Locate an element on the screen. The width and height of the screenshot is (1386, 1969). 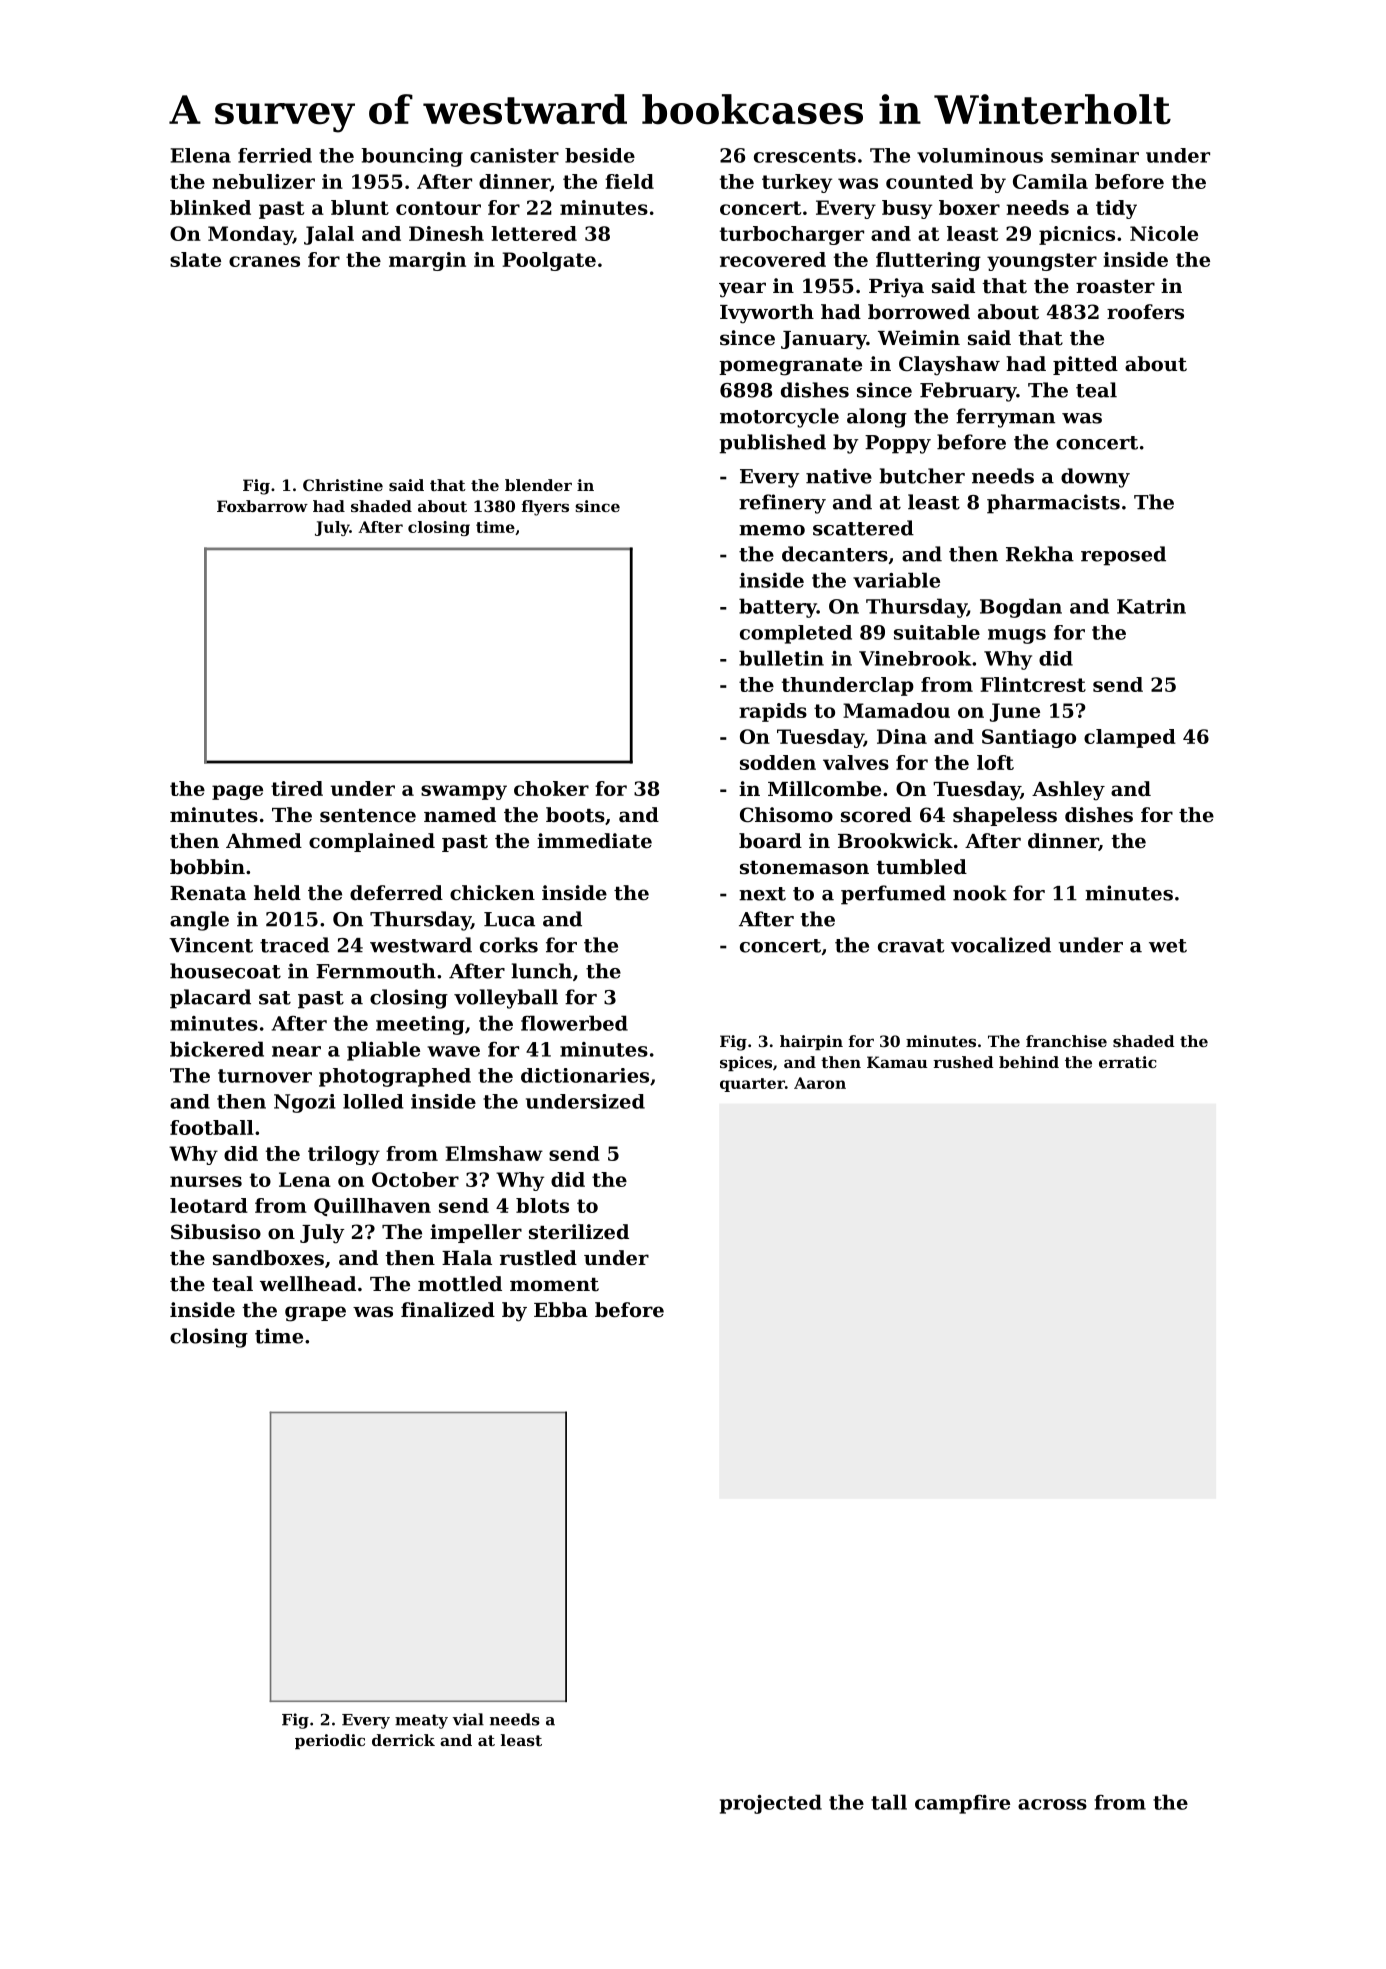
trilogy is located at coordinates (344, 1155).
